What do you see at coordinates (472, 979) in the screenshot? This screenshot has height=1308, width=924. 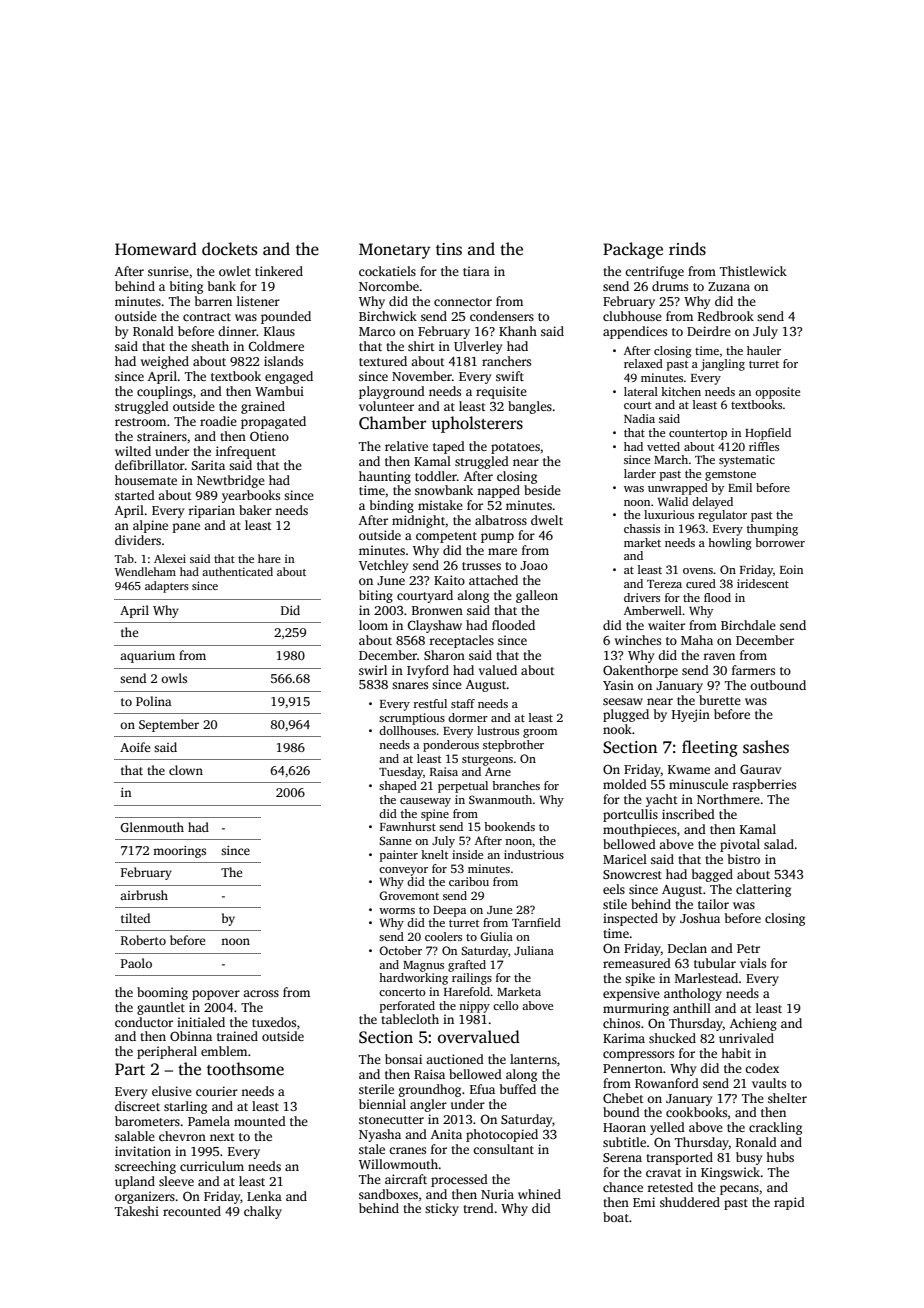 I see `railings` at bounding box center [472, 979].
